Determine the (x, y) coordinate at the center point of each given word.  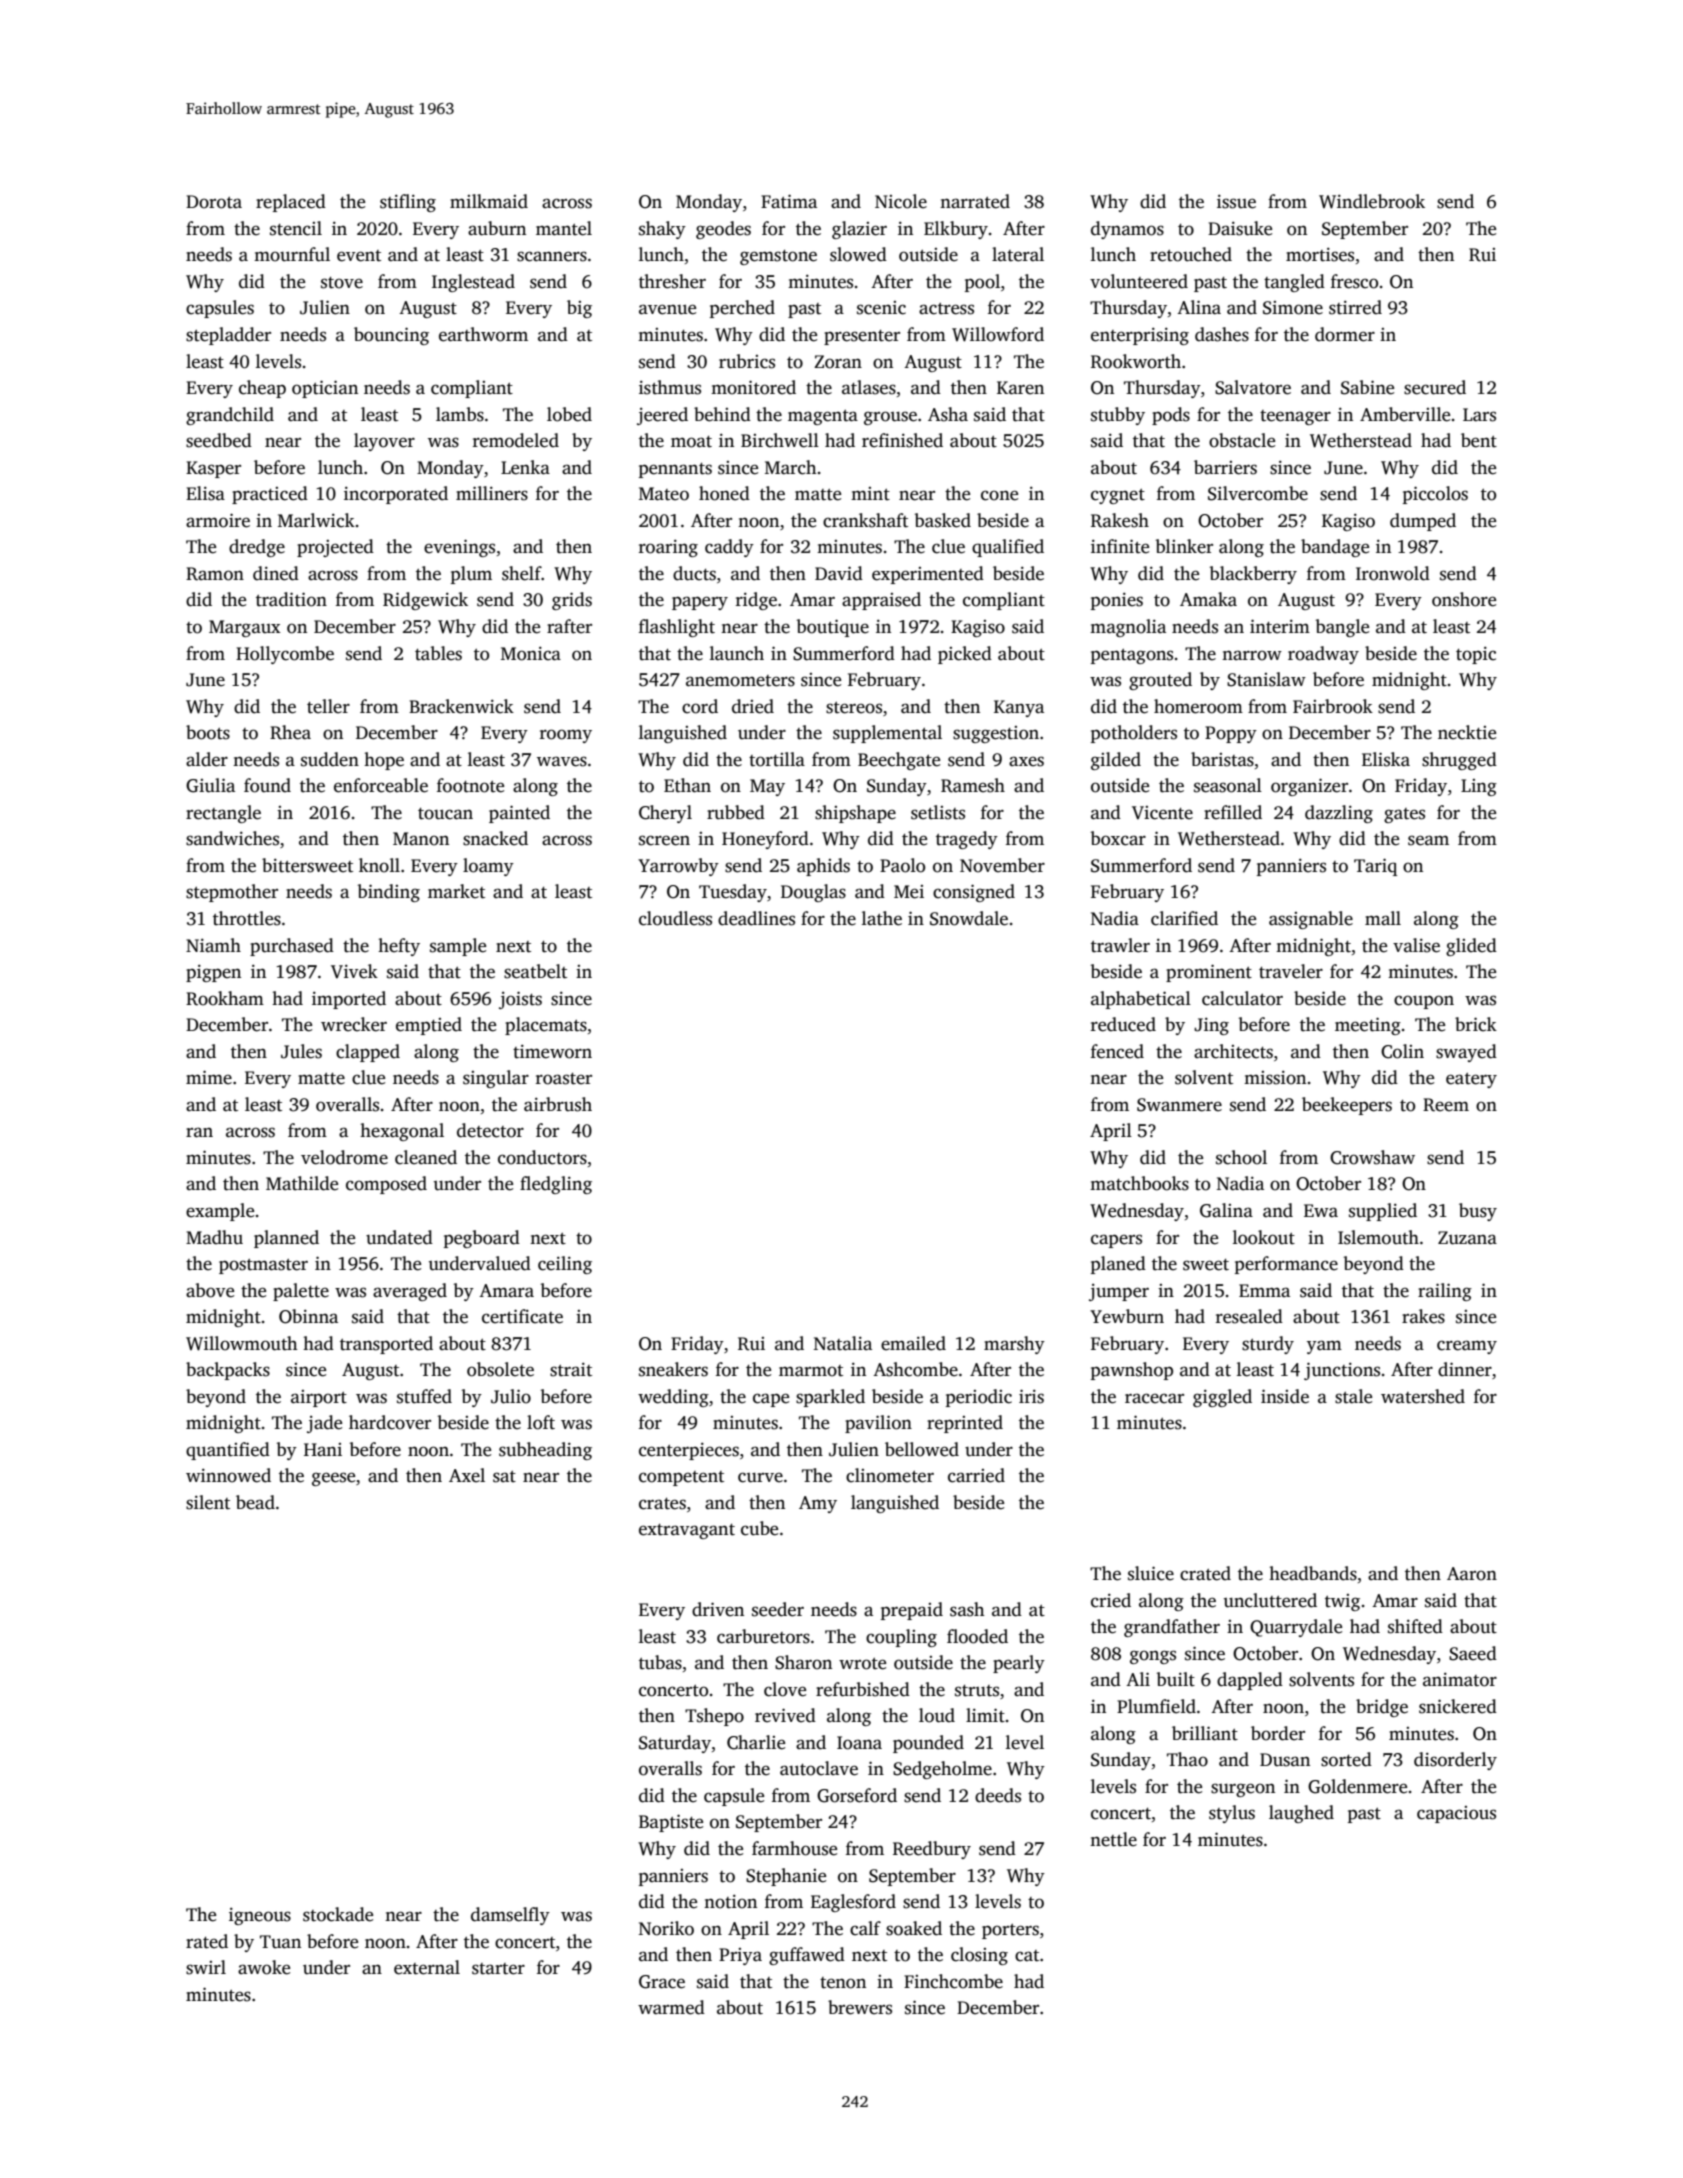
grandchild (230, 416)
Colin (1402, 1051)
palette (301, 1292)
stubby (1118, 416)
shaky (662, 230)
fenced (1117, 1051)
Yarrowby (678, 867)
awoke (264, 1967)
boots (208, 732)
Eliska (1386, 759)
